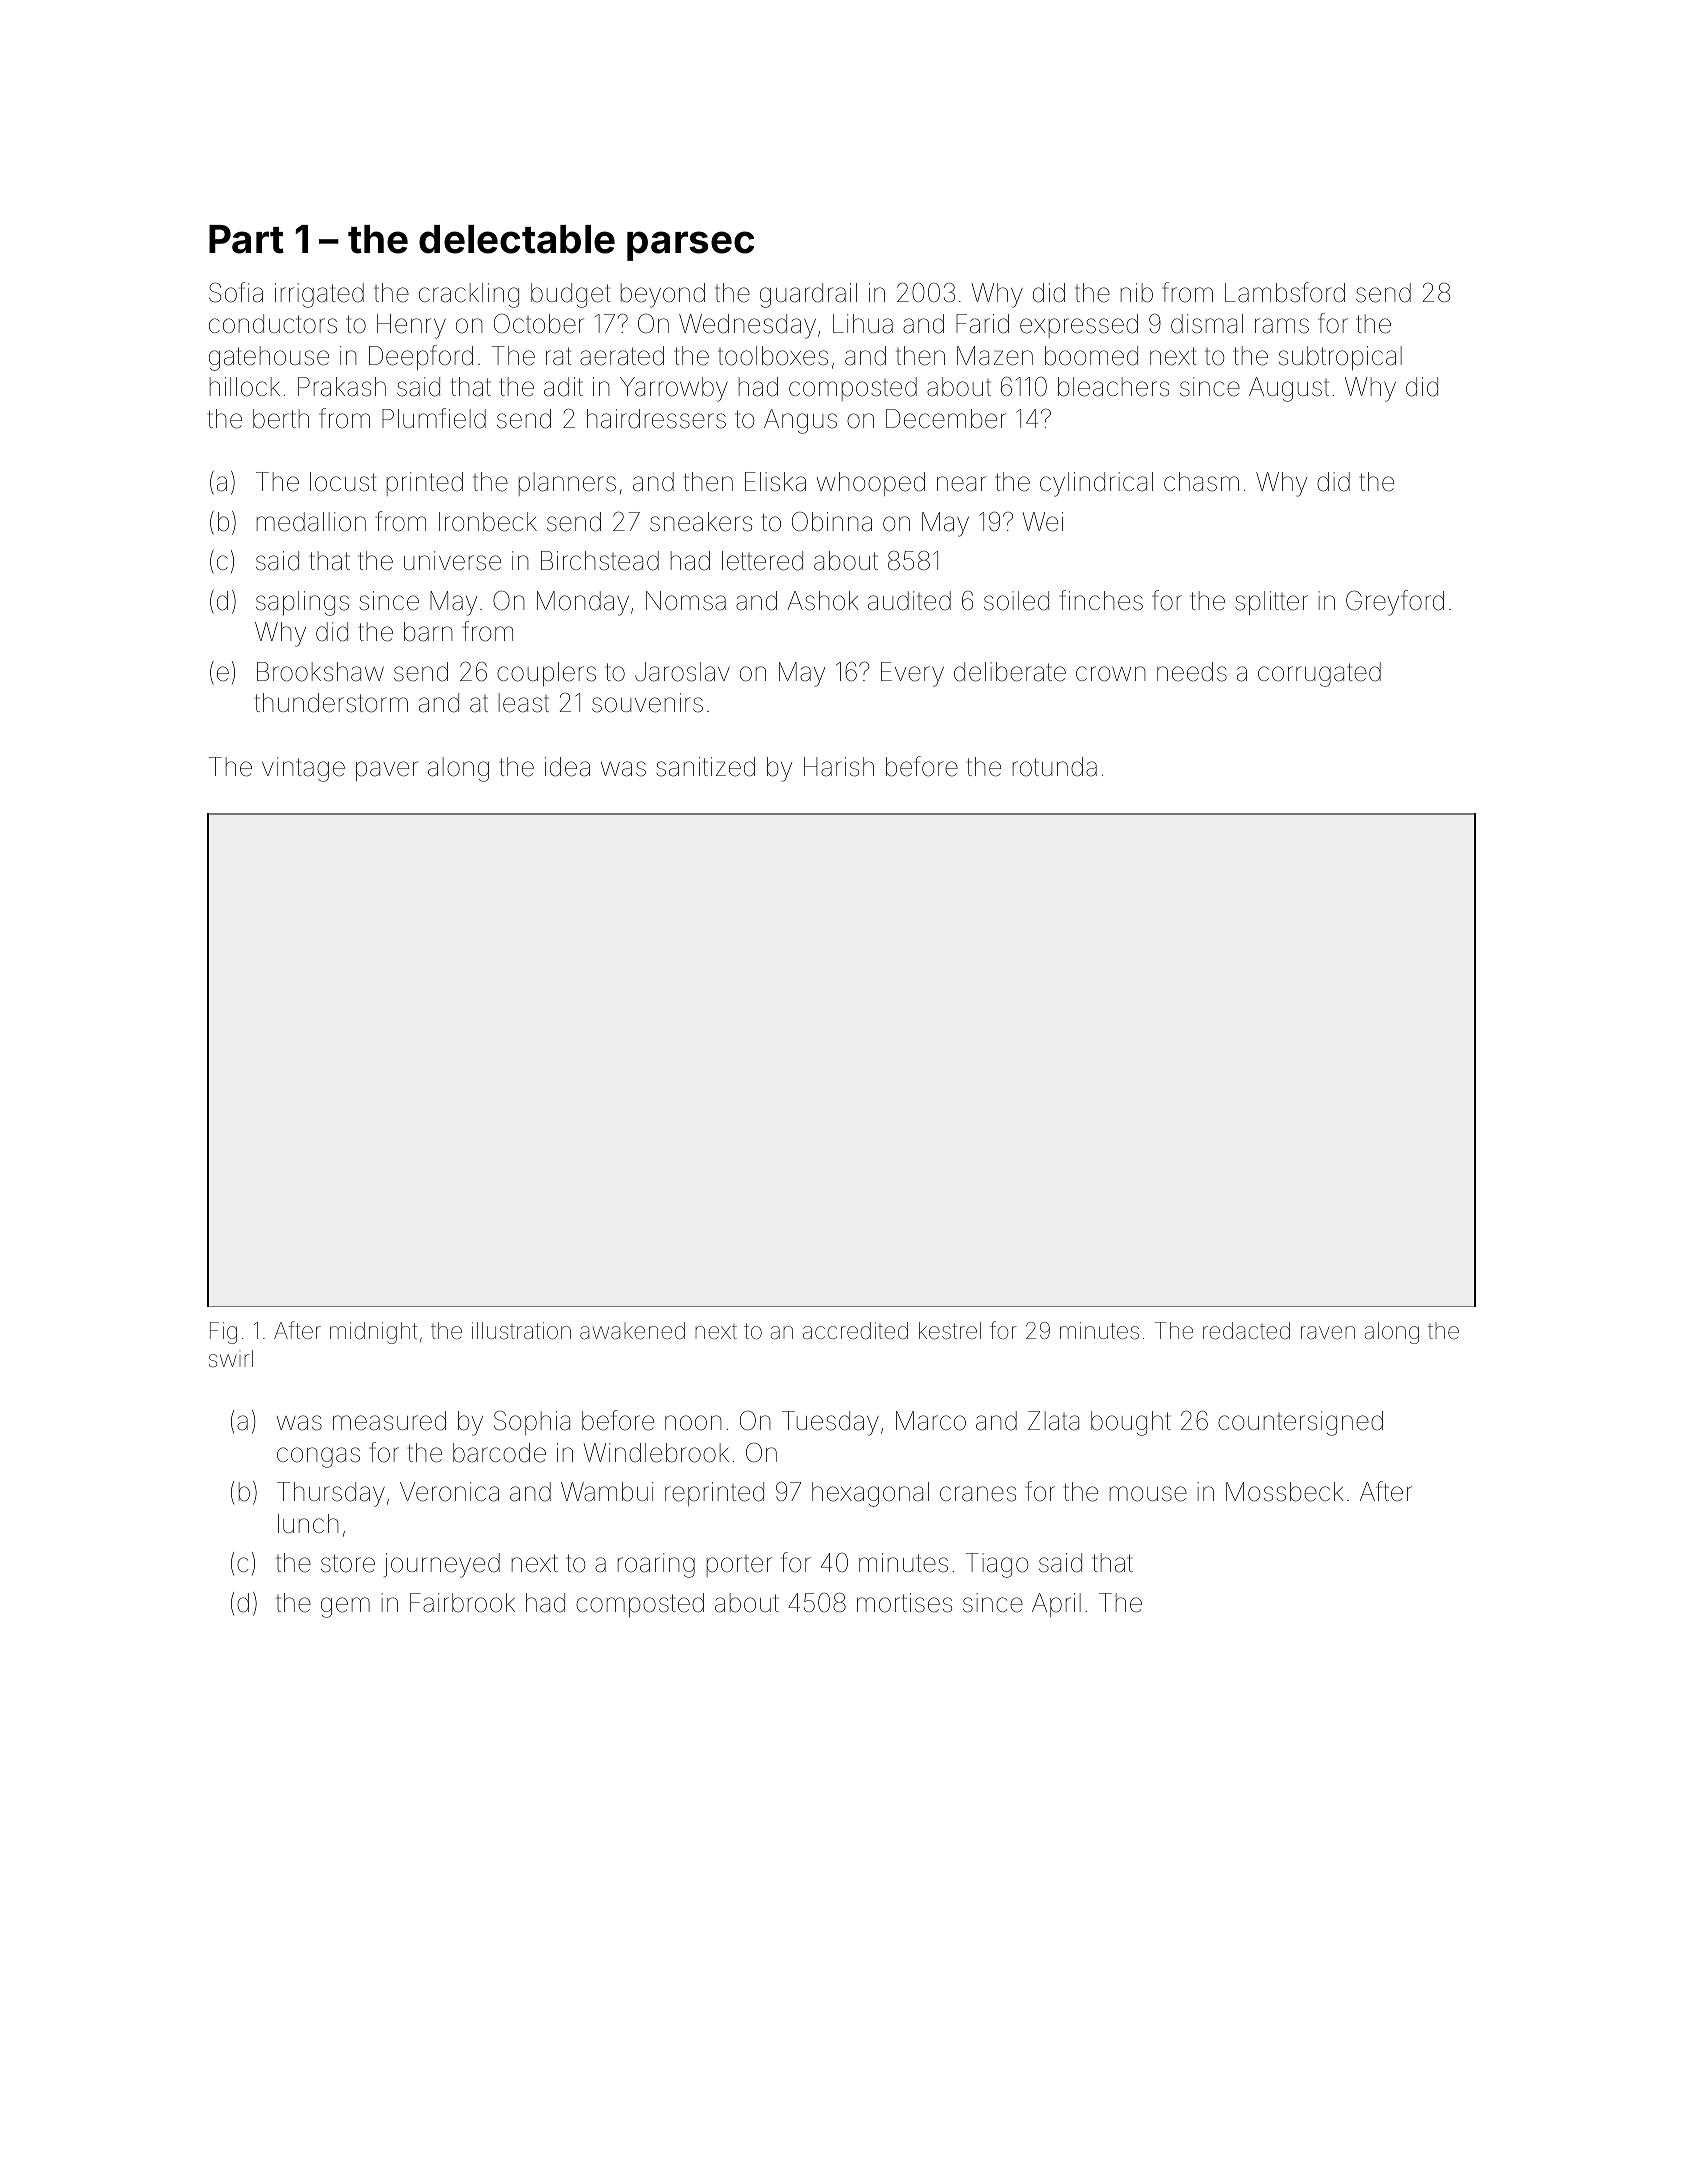  I want to click on congas, so click(318, 1457).
